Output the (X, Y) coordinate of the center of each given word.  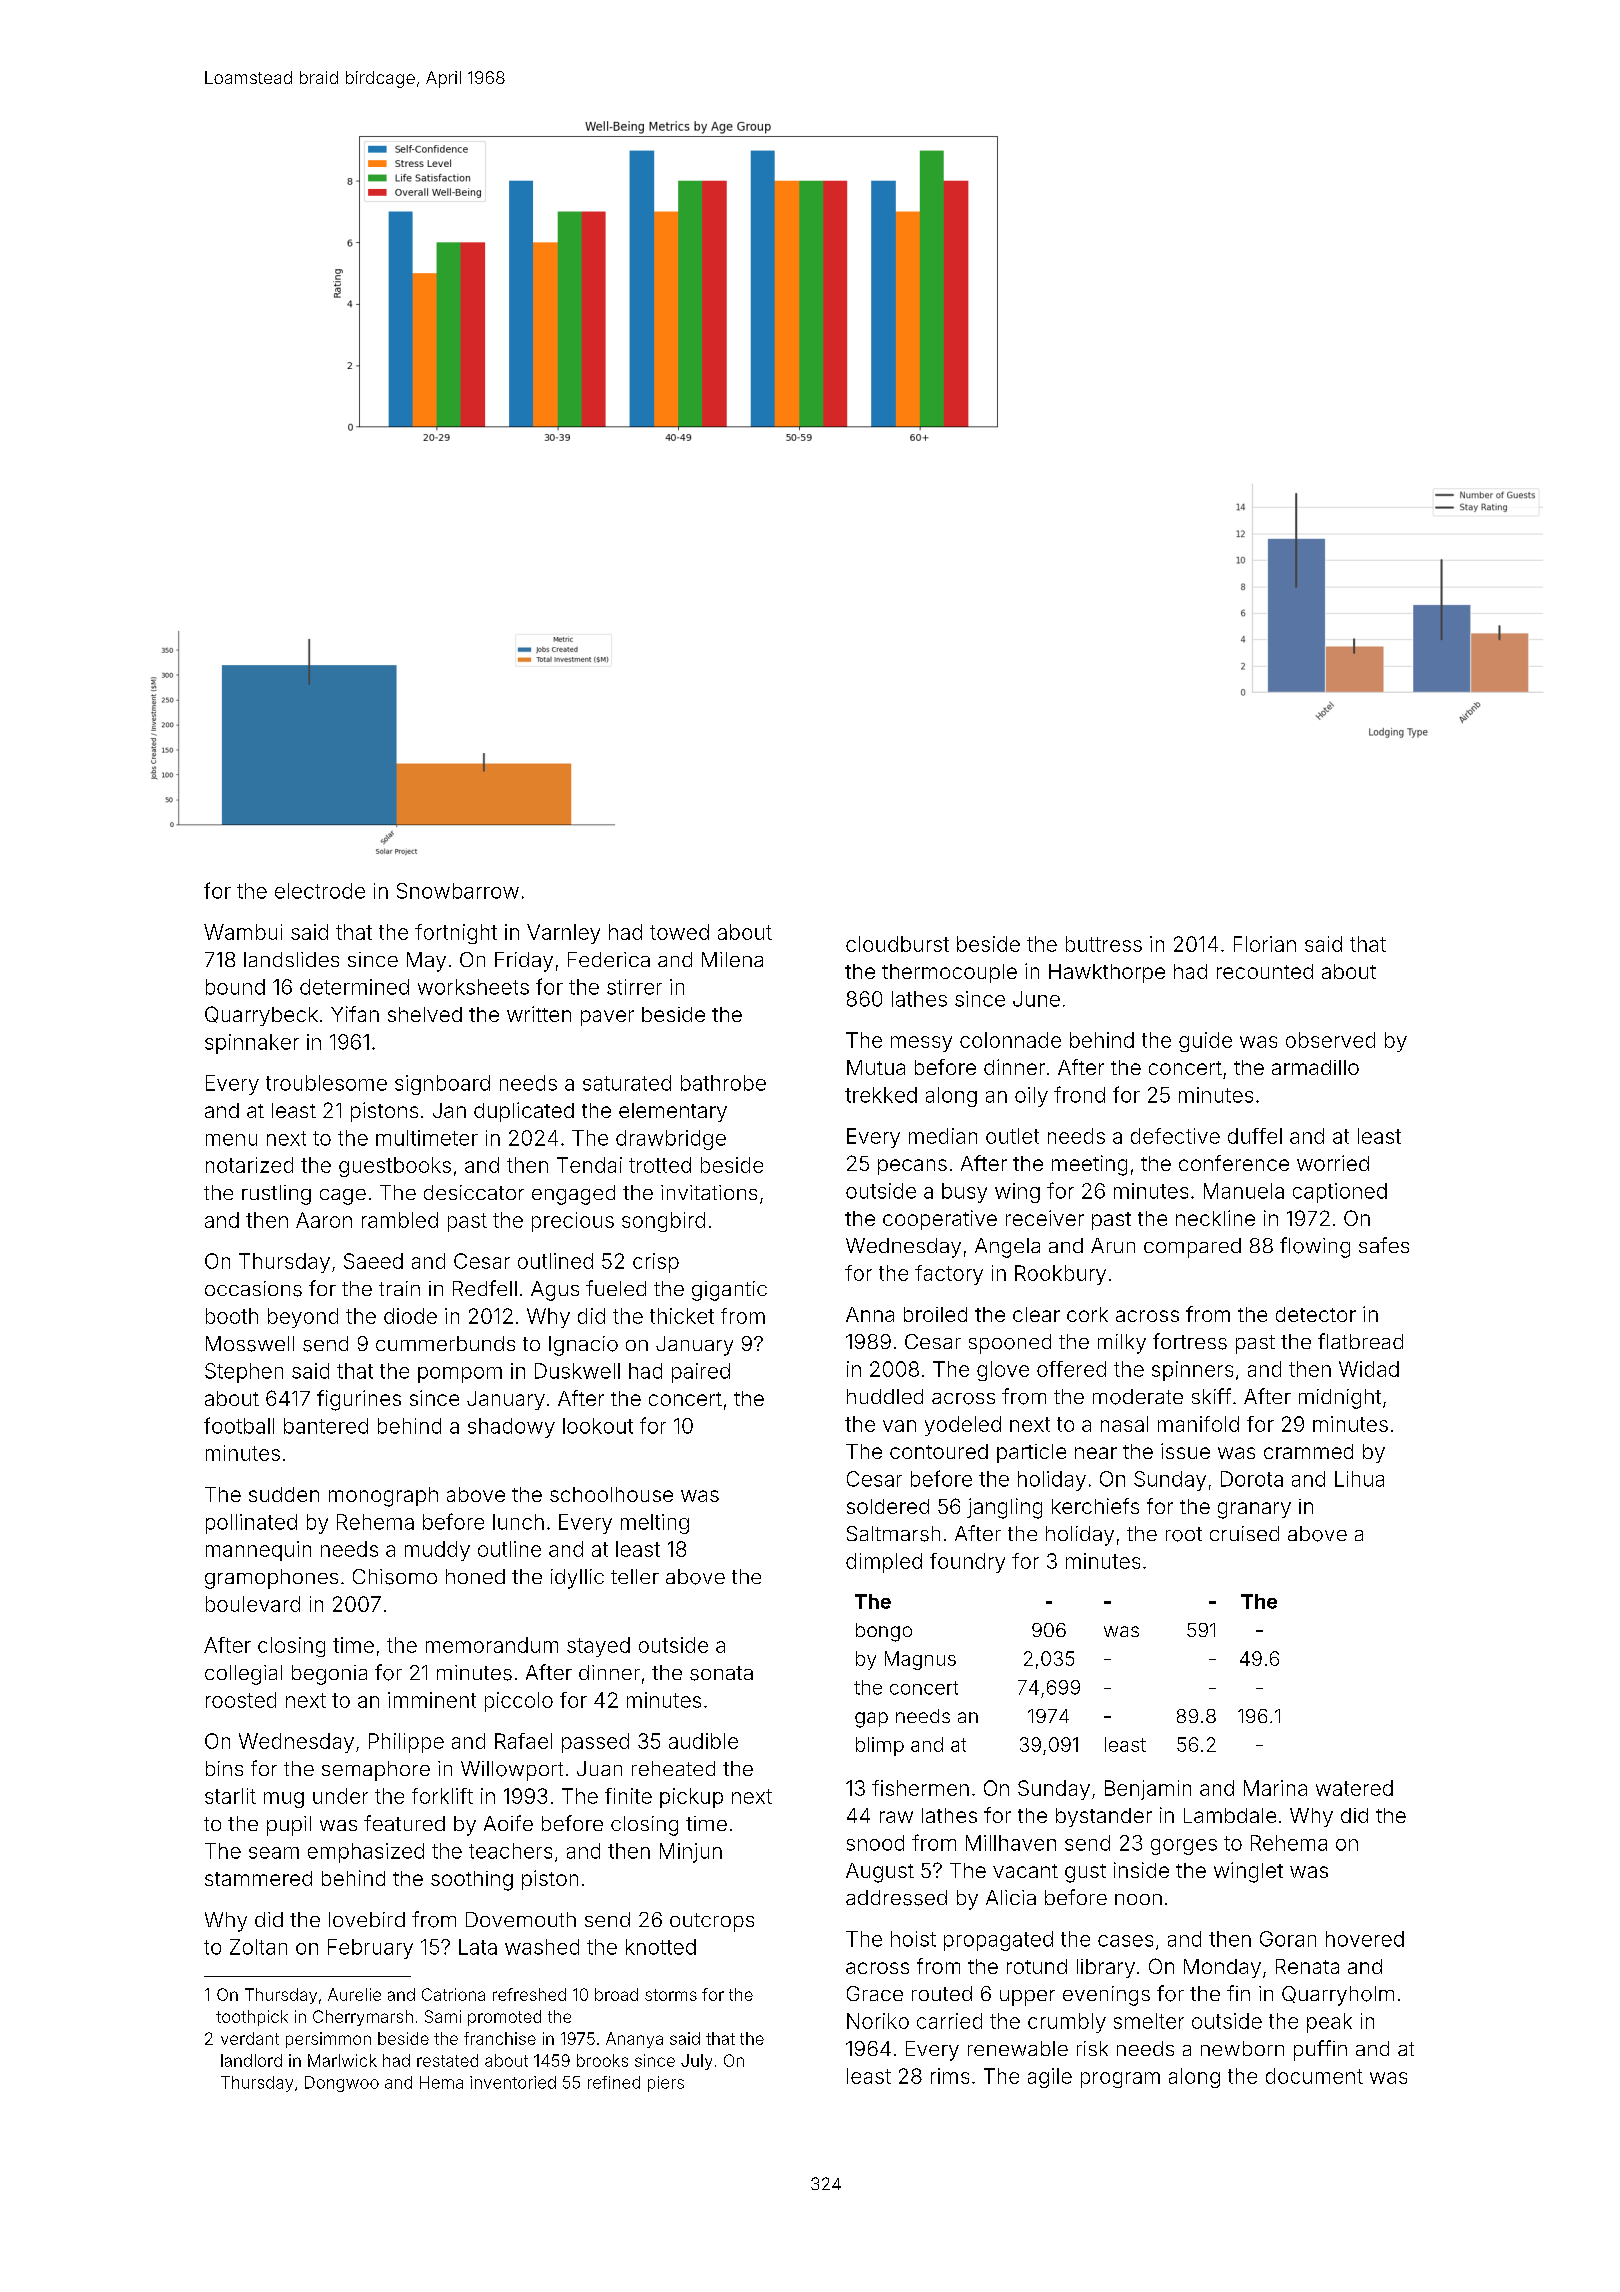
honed (475, 1576)
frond (1079, 1094)
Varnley (563, 934)
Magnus (920, 1660)
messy (921, 1044)
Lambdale (1230, 1815)
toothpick (252, 2018)
